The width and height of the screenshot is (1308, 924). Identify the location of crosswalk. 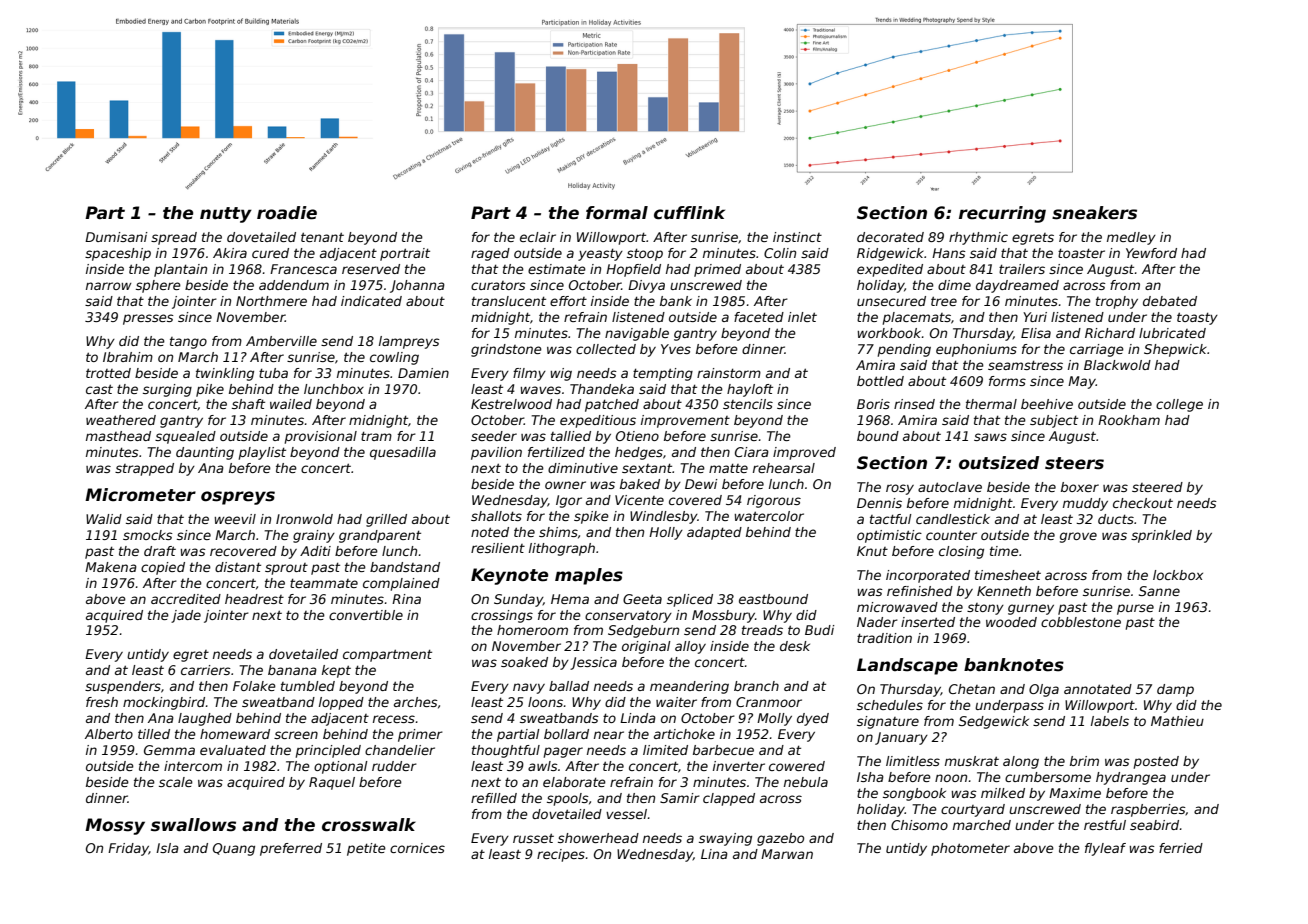
(369, 825).
